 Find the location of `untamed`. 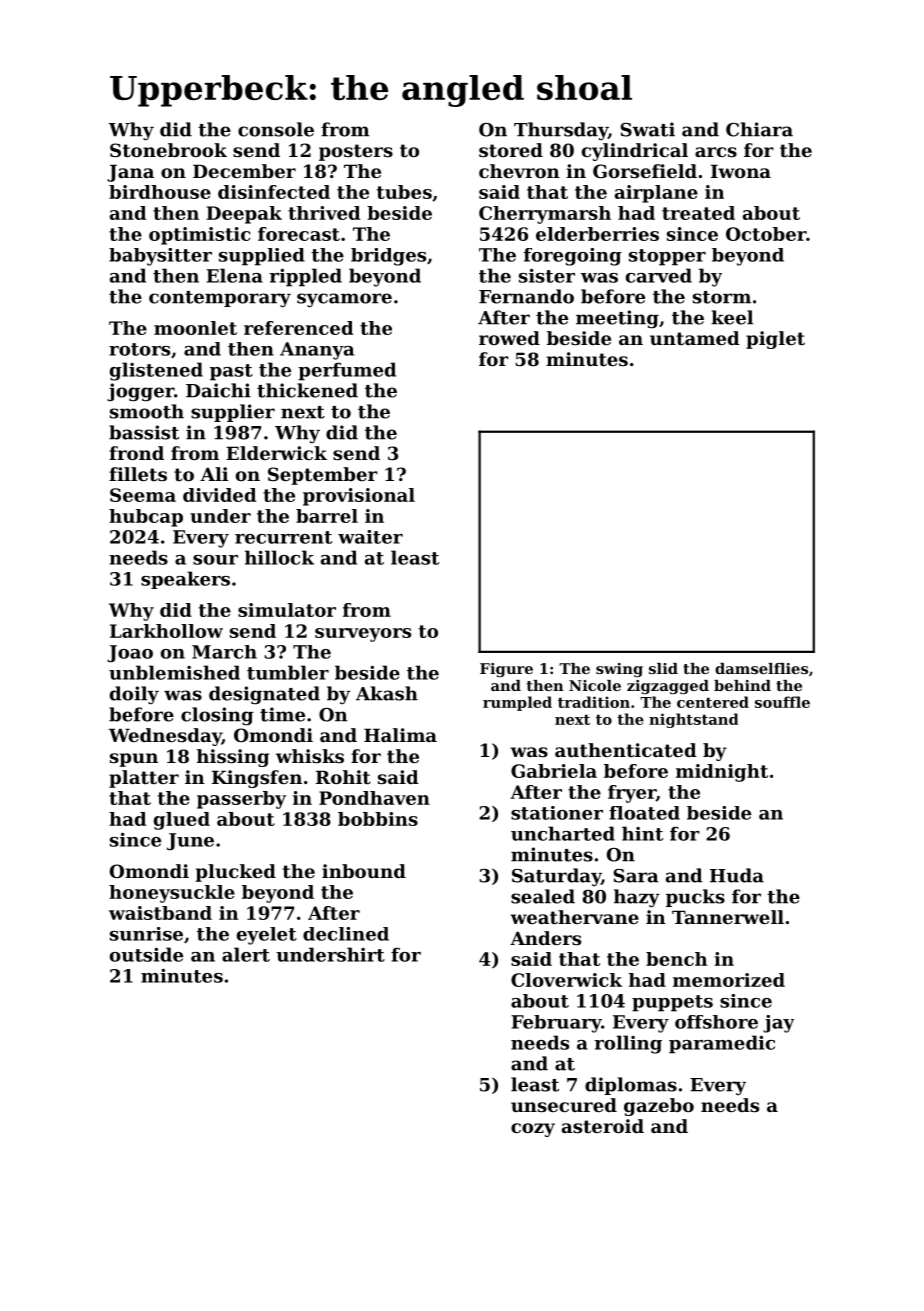

untamed is located at coordinates (695, 338).
